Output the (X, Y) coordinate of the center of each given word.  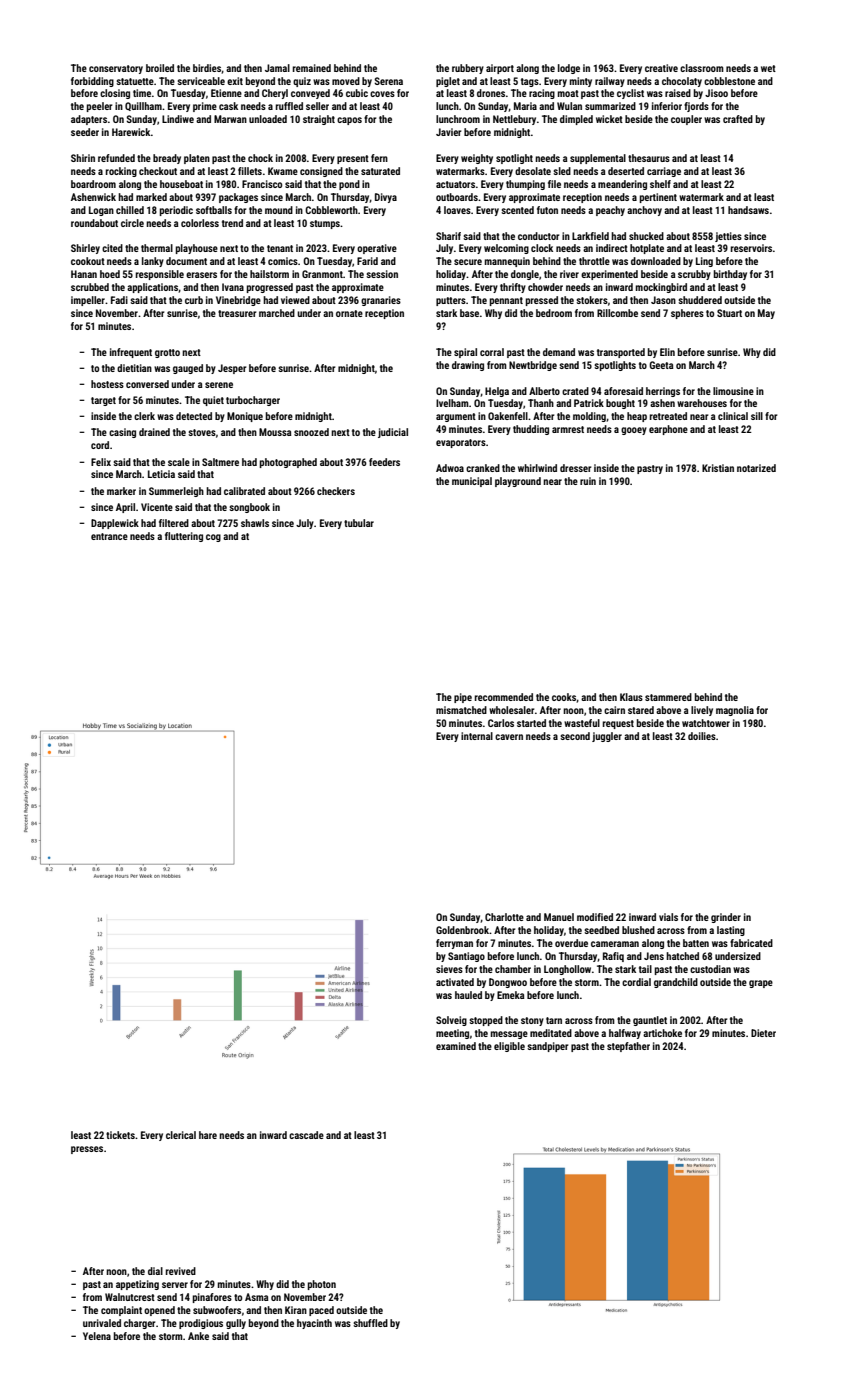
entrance (109, 536)
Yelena (97, 1336)
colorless (200, 223)
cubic (357, 93)
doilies (702, 736)
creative (661, 68)
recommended (504, 697)
